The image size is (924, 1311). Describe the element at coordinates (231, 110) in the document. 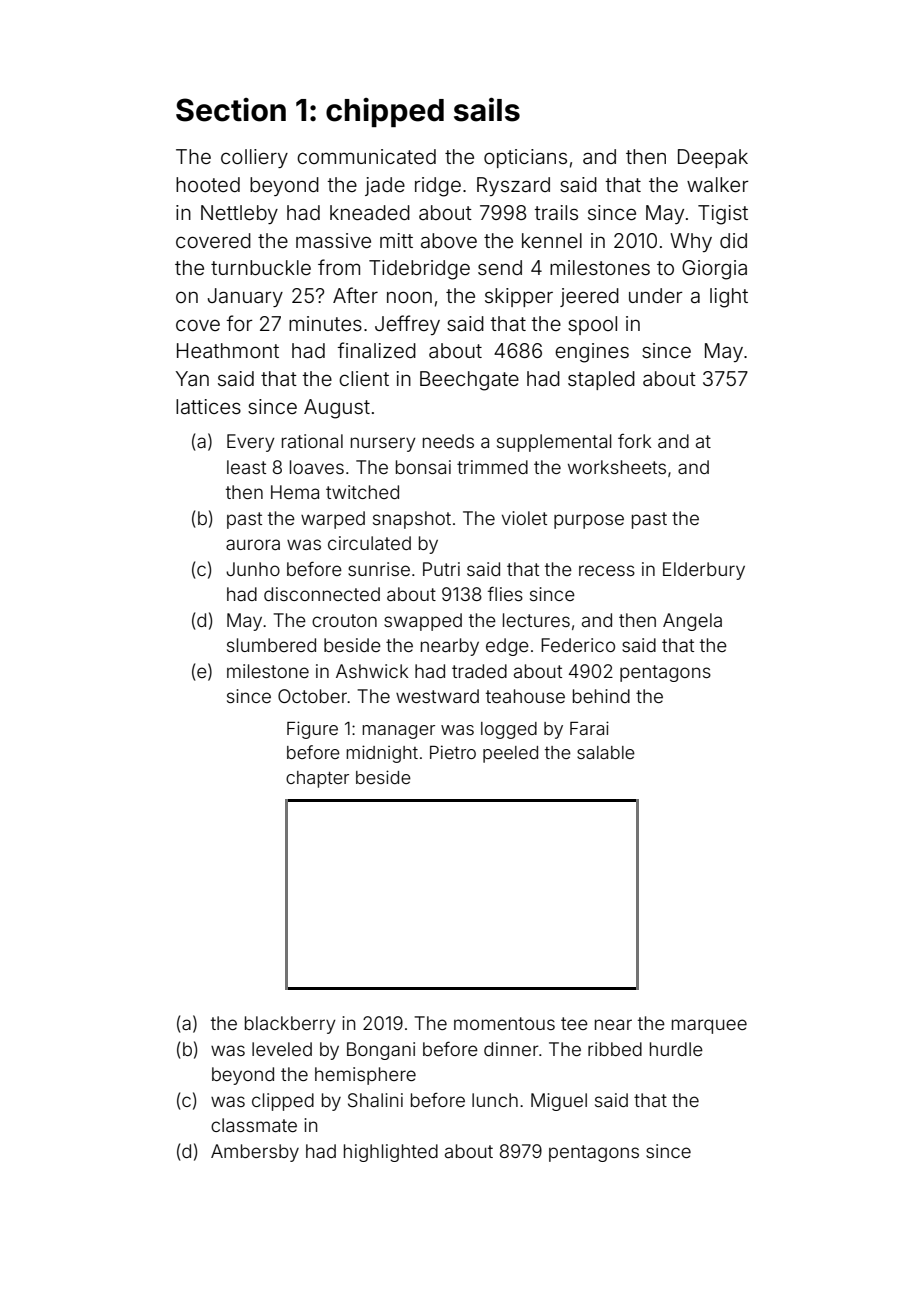

I see `Section` at that location.
